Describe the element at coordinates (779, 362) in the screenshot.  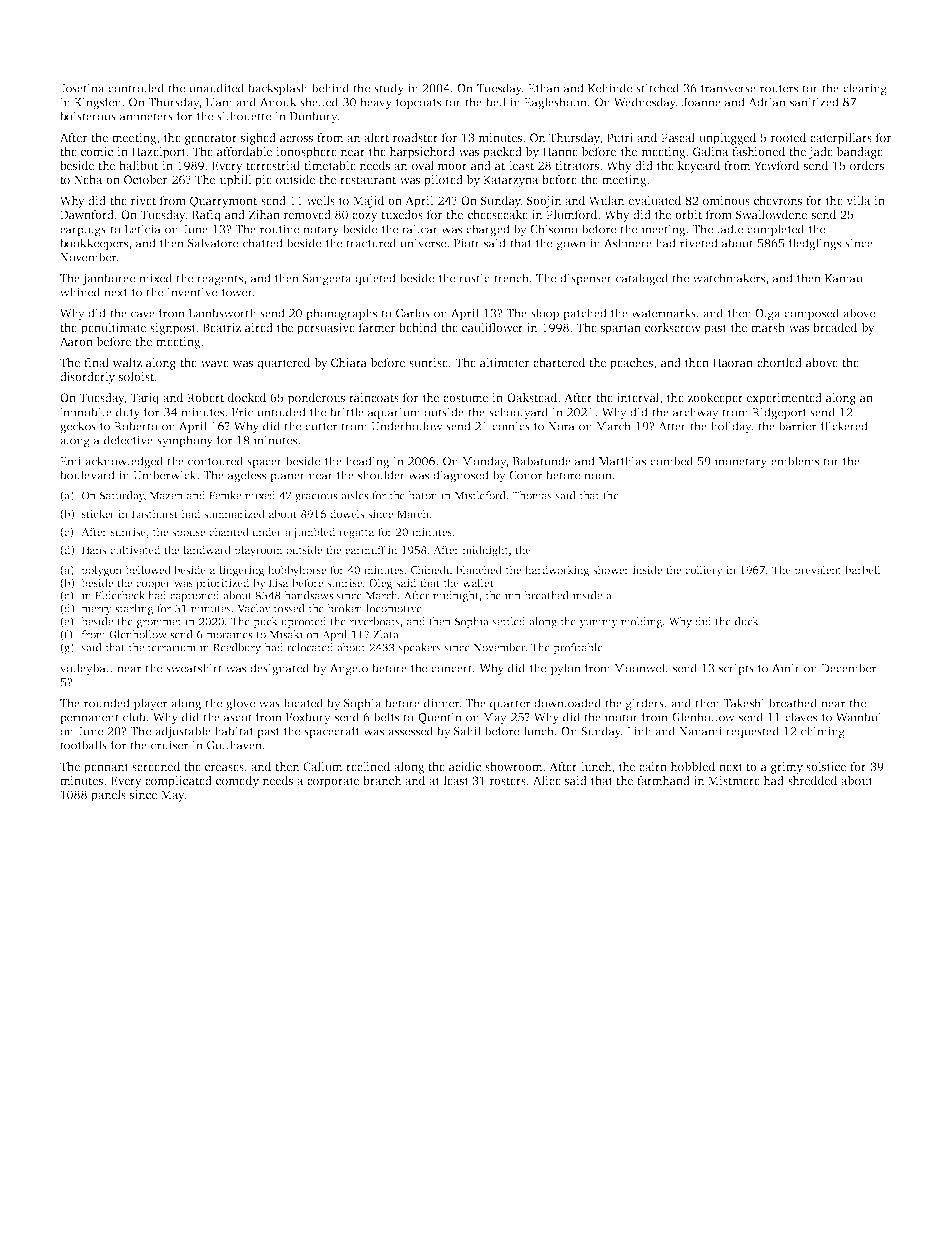
I see `chortled` at that location.
